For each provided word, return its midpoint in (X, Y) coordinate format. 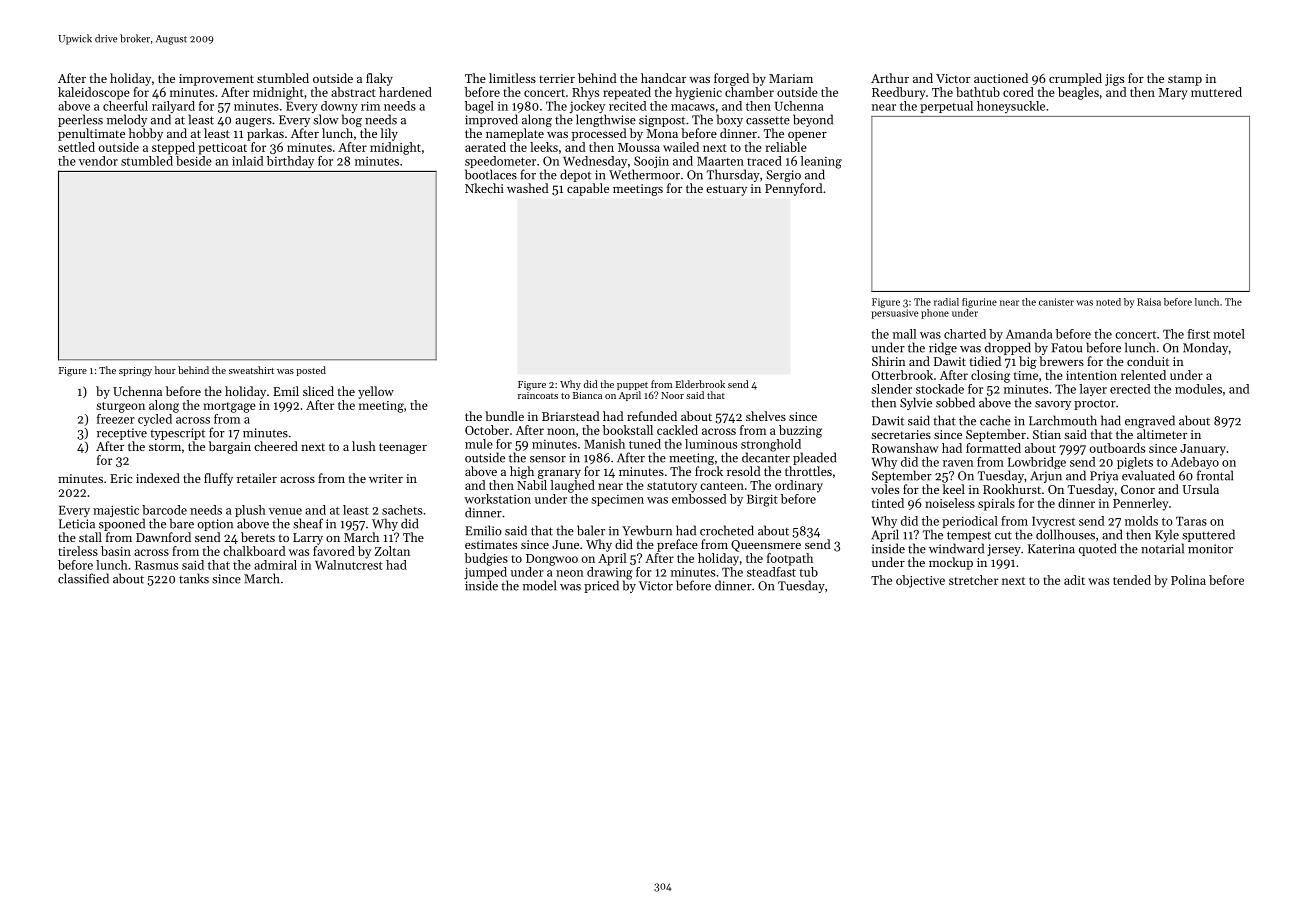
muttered (1216, 92)
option (215, 525)
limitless (512, 78)
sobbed (955, 402)
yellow (376, 392)
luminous (711, 444)
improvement (216, 80)
